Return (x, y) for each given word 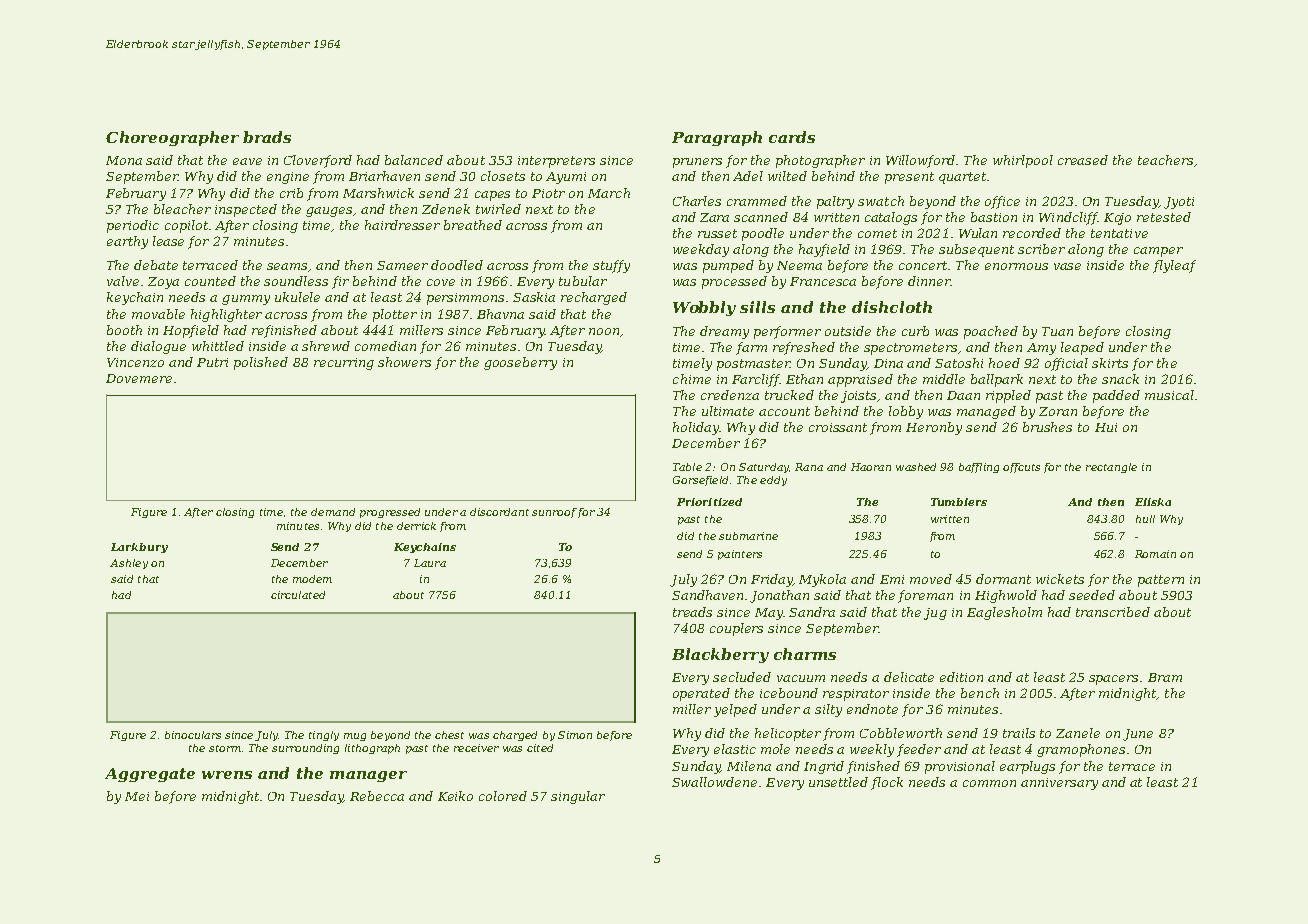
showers (404, 362)
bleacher (182, 209)
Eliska (1153, 502)
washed (916, 467)
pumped (728, 266)
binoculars (193, 735)
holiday (696, 428)
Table (687, 467)
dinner (929, 281)
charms (805, 654)
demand (333, 512)
